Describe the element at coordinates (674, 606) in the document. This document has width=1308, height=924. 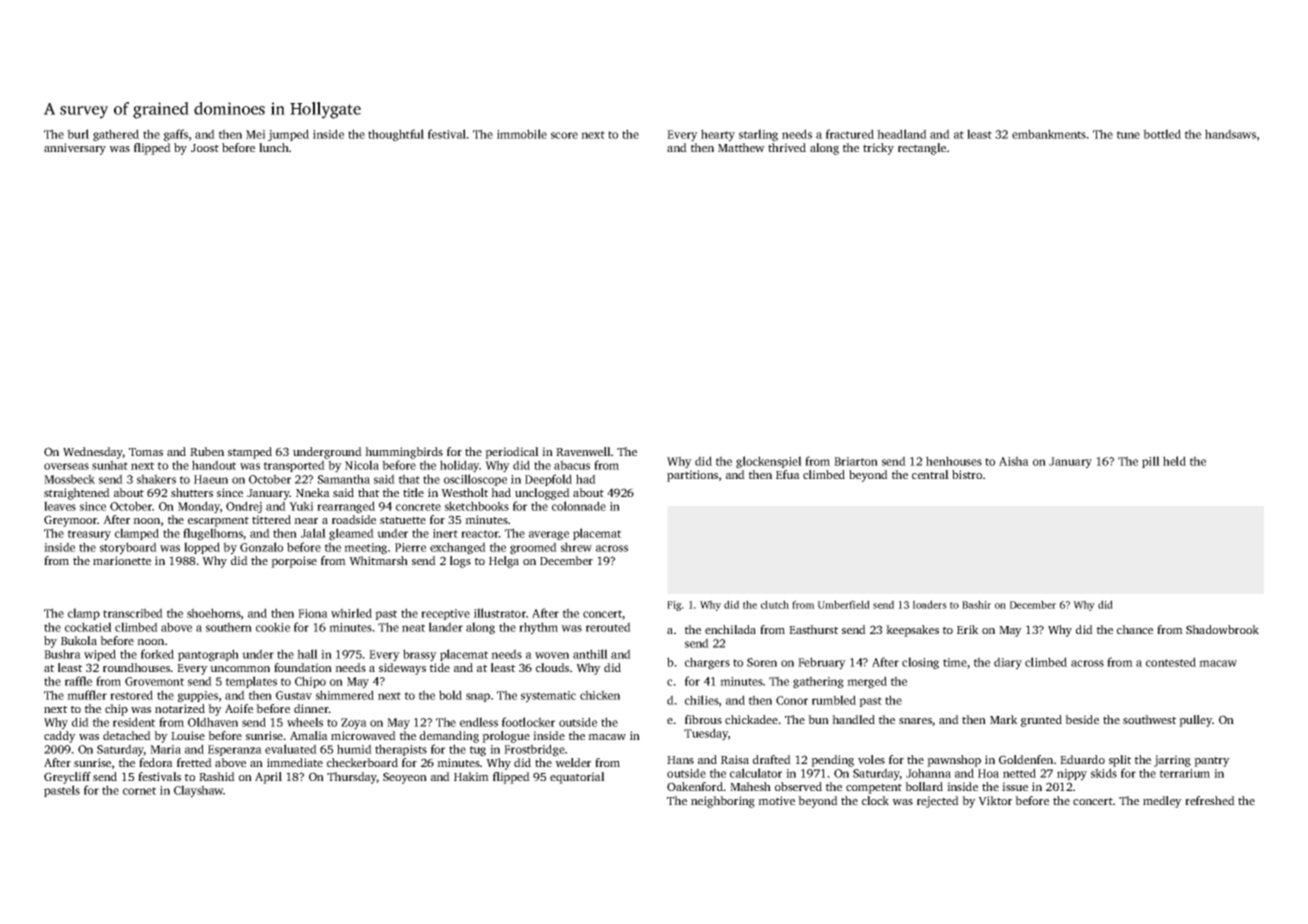
I see `Fig` at that location.
